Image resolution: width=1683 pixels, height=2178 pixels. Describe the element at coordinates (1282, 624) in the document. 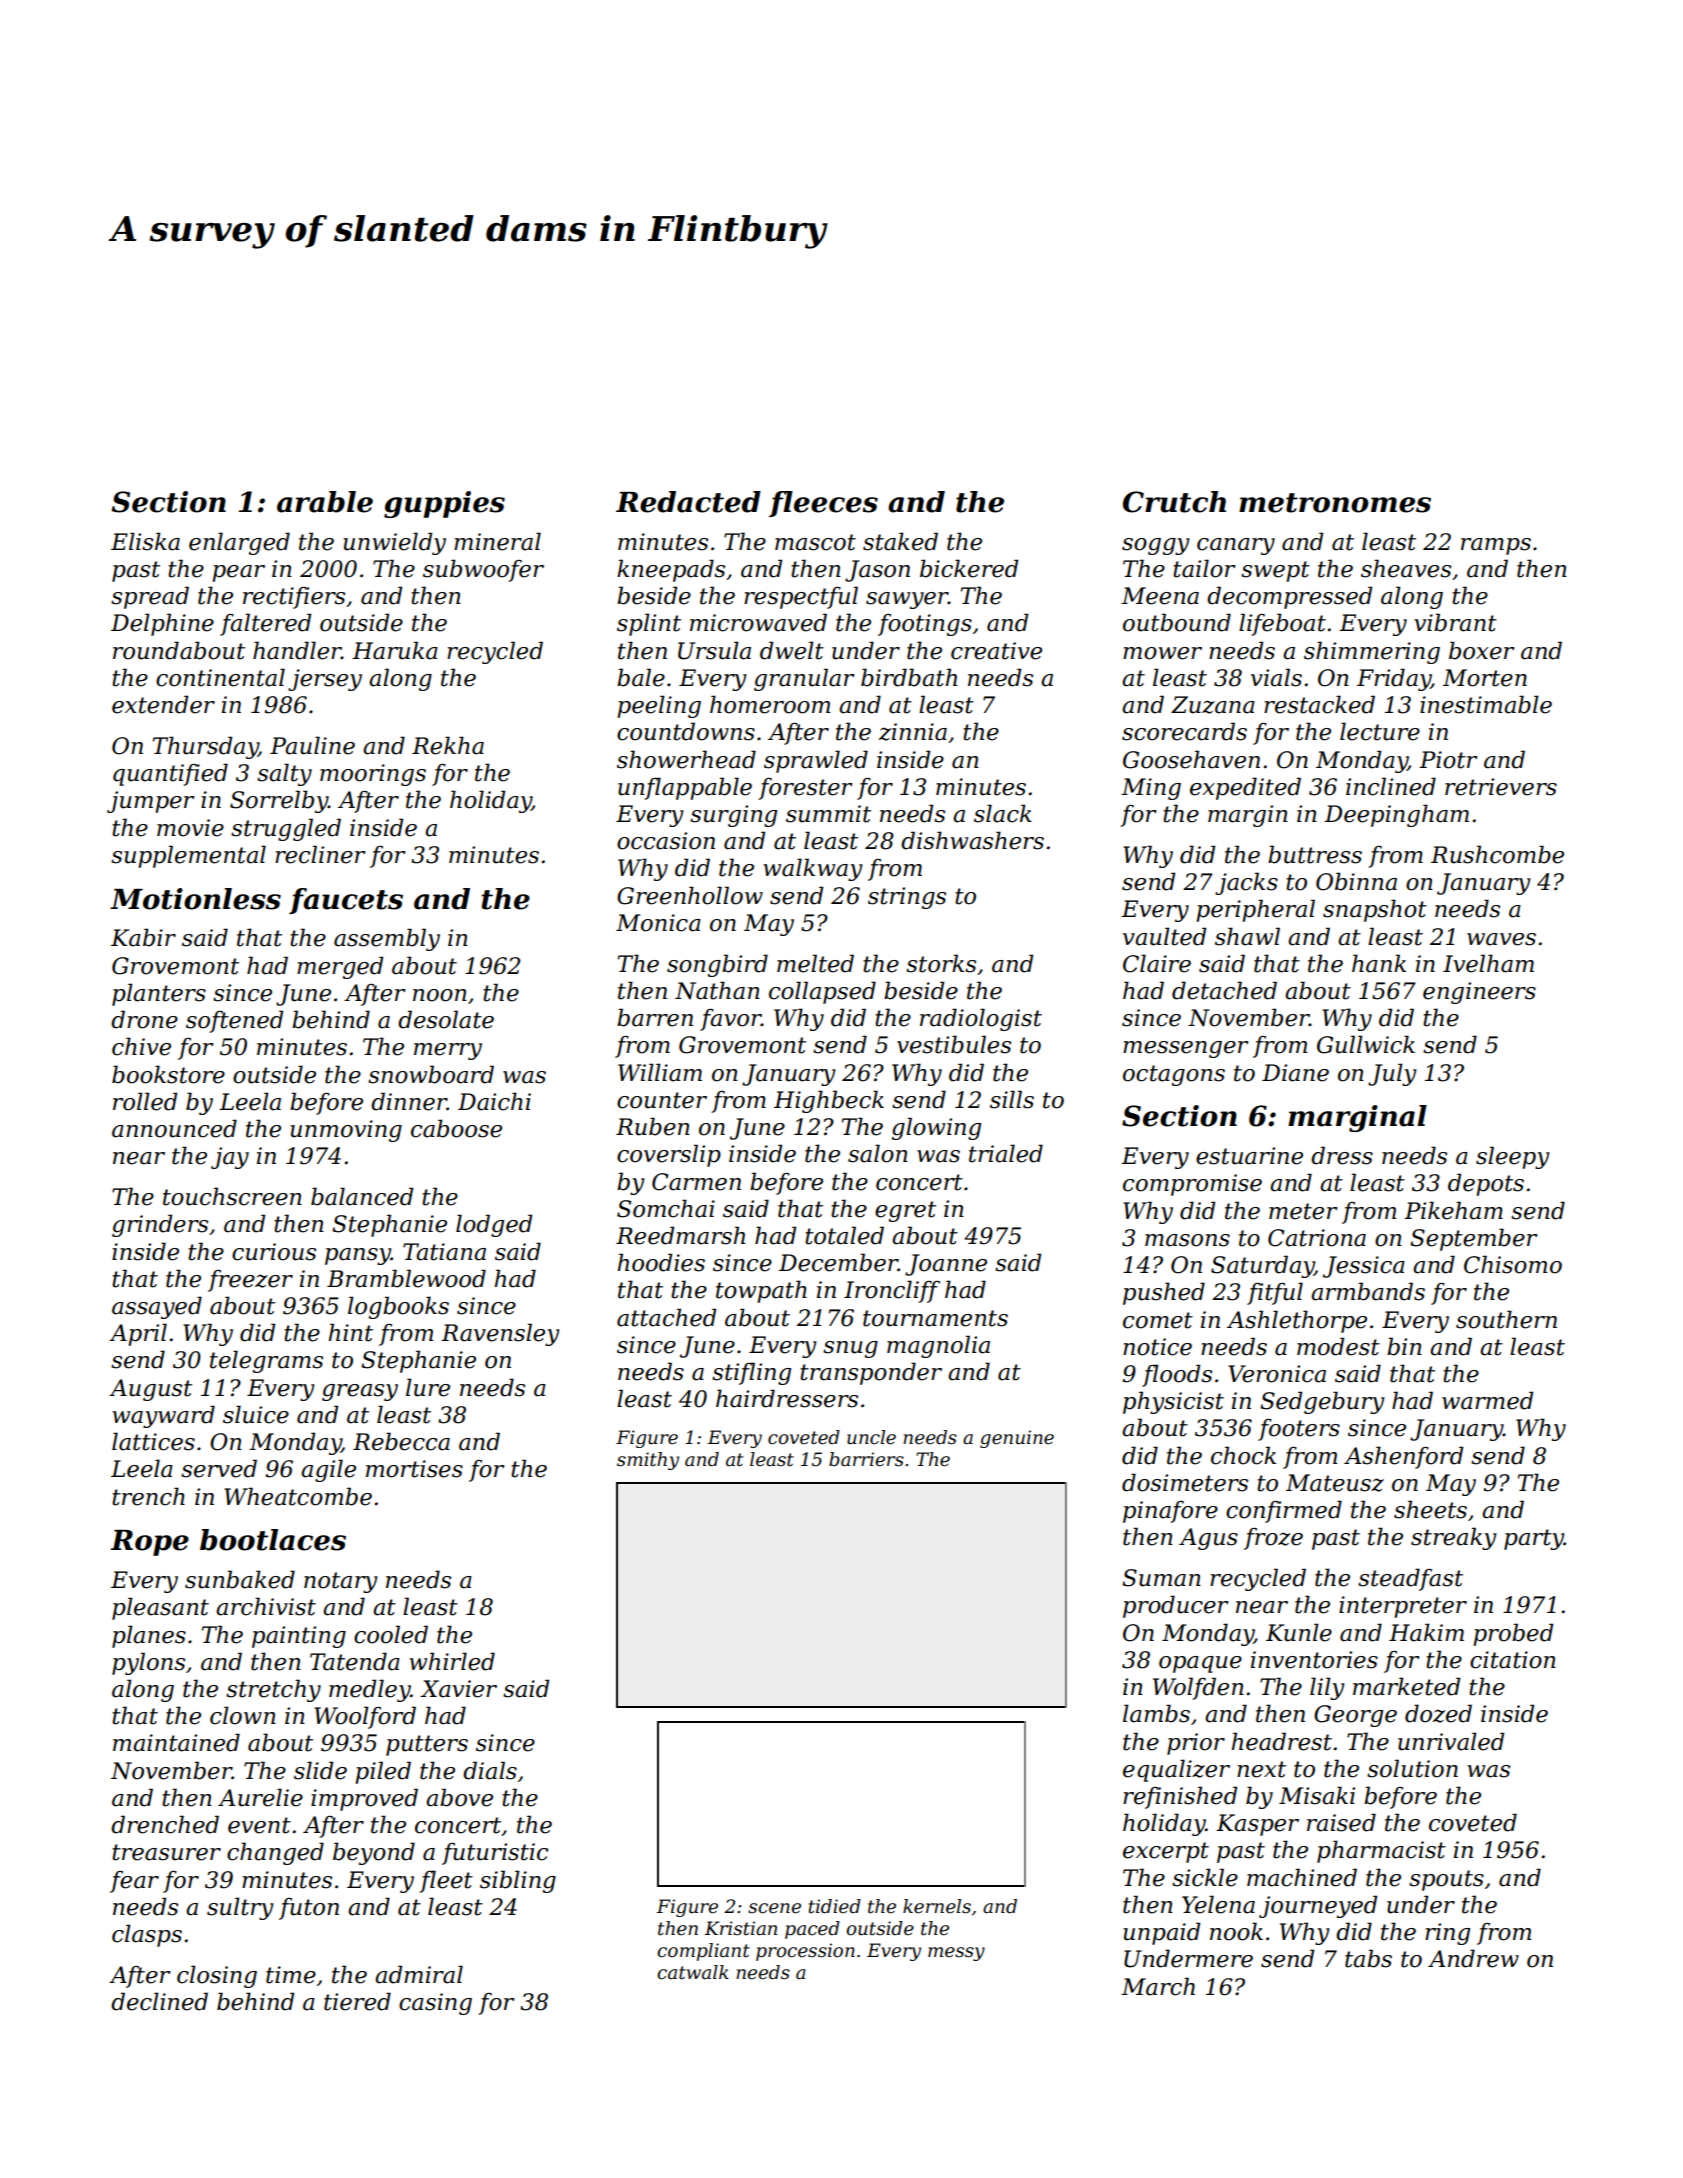

I see `lifeboat` at that location.
